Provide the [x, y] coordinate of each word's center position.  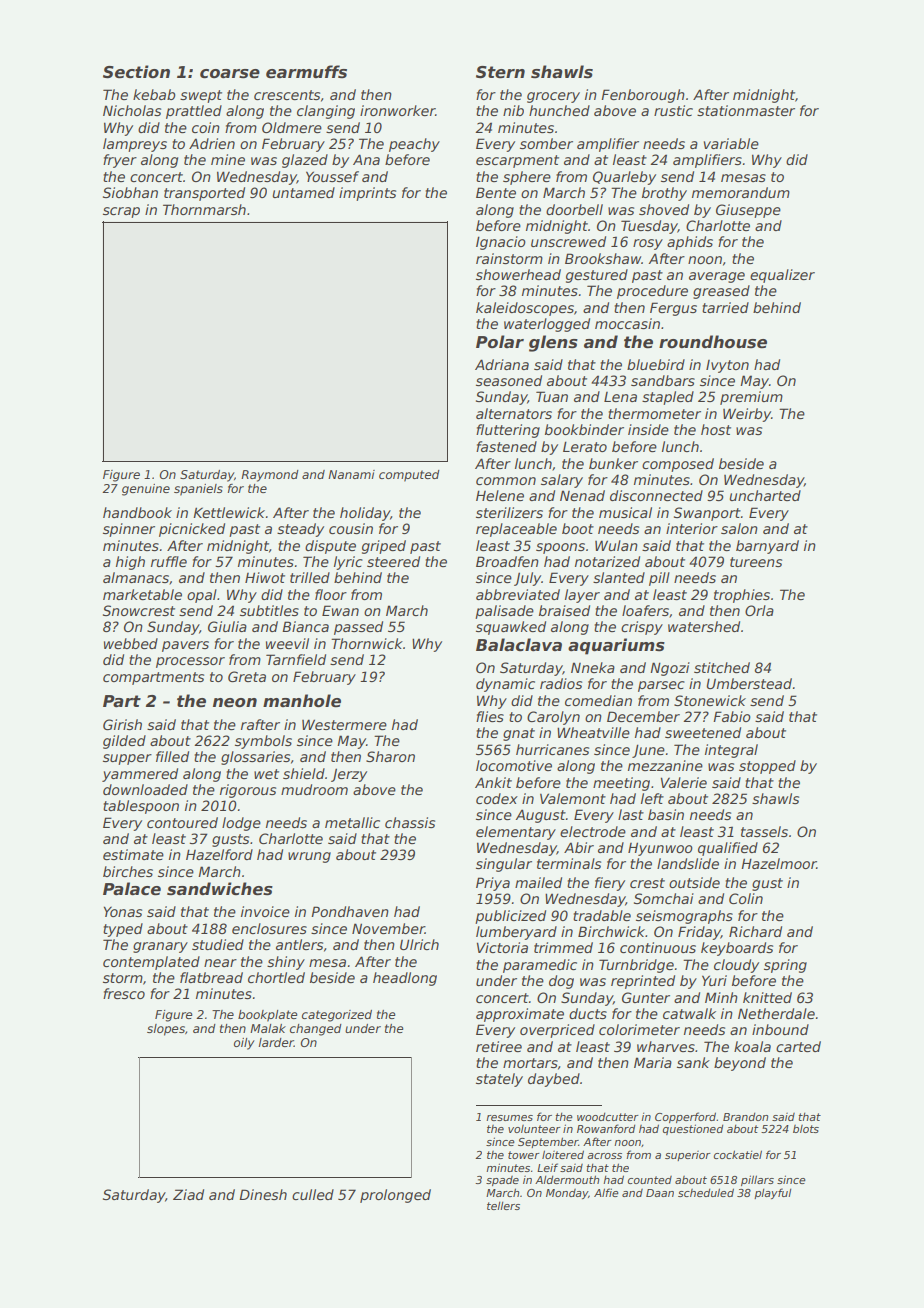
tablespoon [141, 807]
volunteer [534, 1129]
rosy [648, 244]
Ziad [188, 1194]
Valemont [573, 798]
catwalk [689, 1013]
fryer [120, 161]
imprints [367, 194]
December [643, 716]
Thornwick [367, 643]
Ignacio [501, 243]
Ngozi [670, 669]
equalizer [782, 276]
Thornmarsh [204, 209]
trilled [310, 577]
